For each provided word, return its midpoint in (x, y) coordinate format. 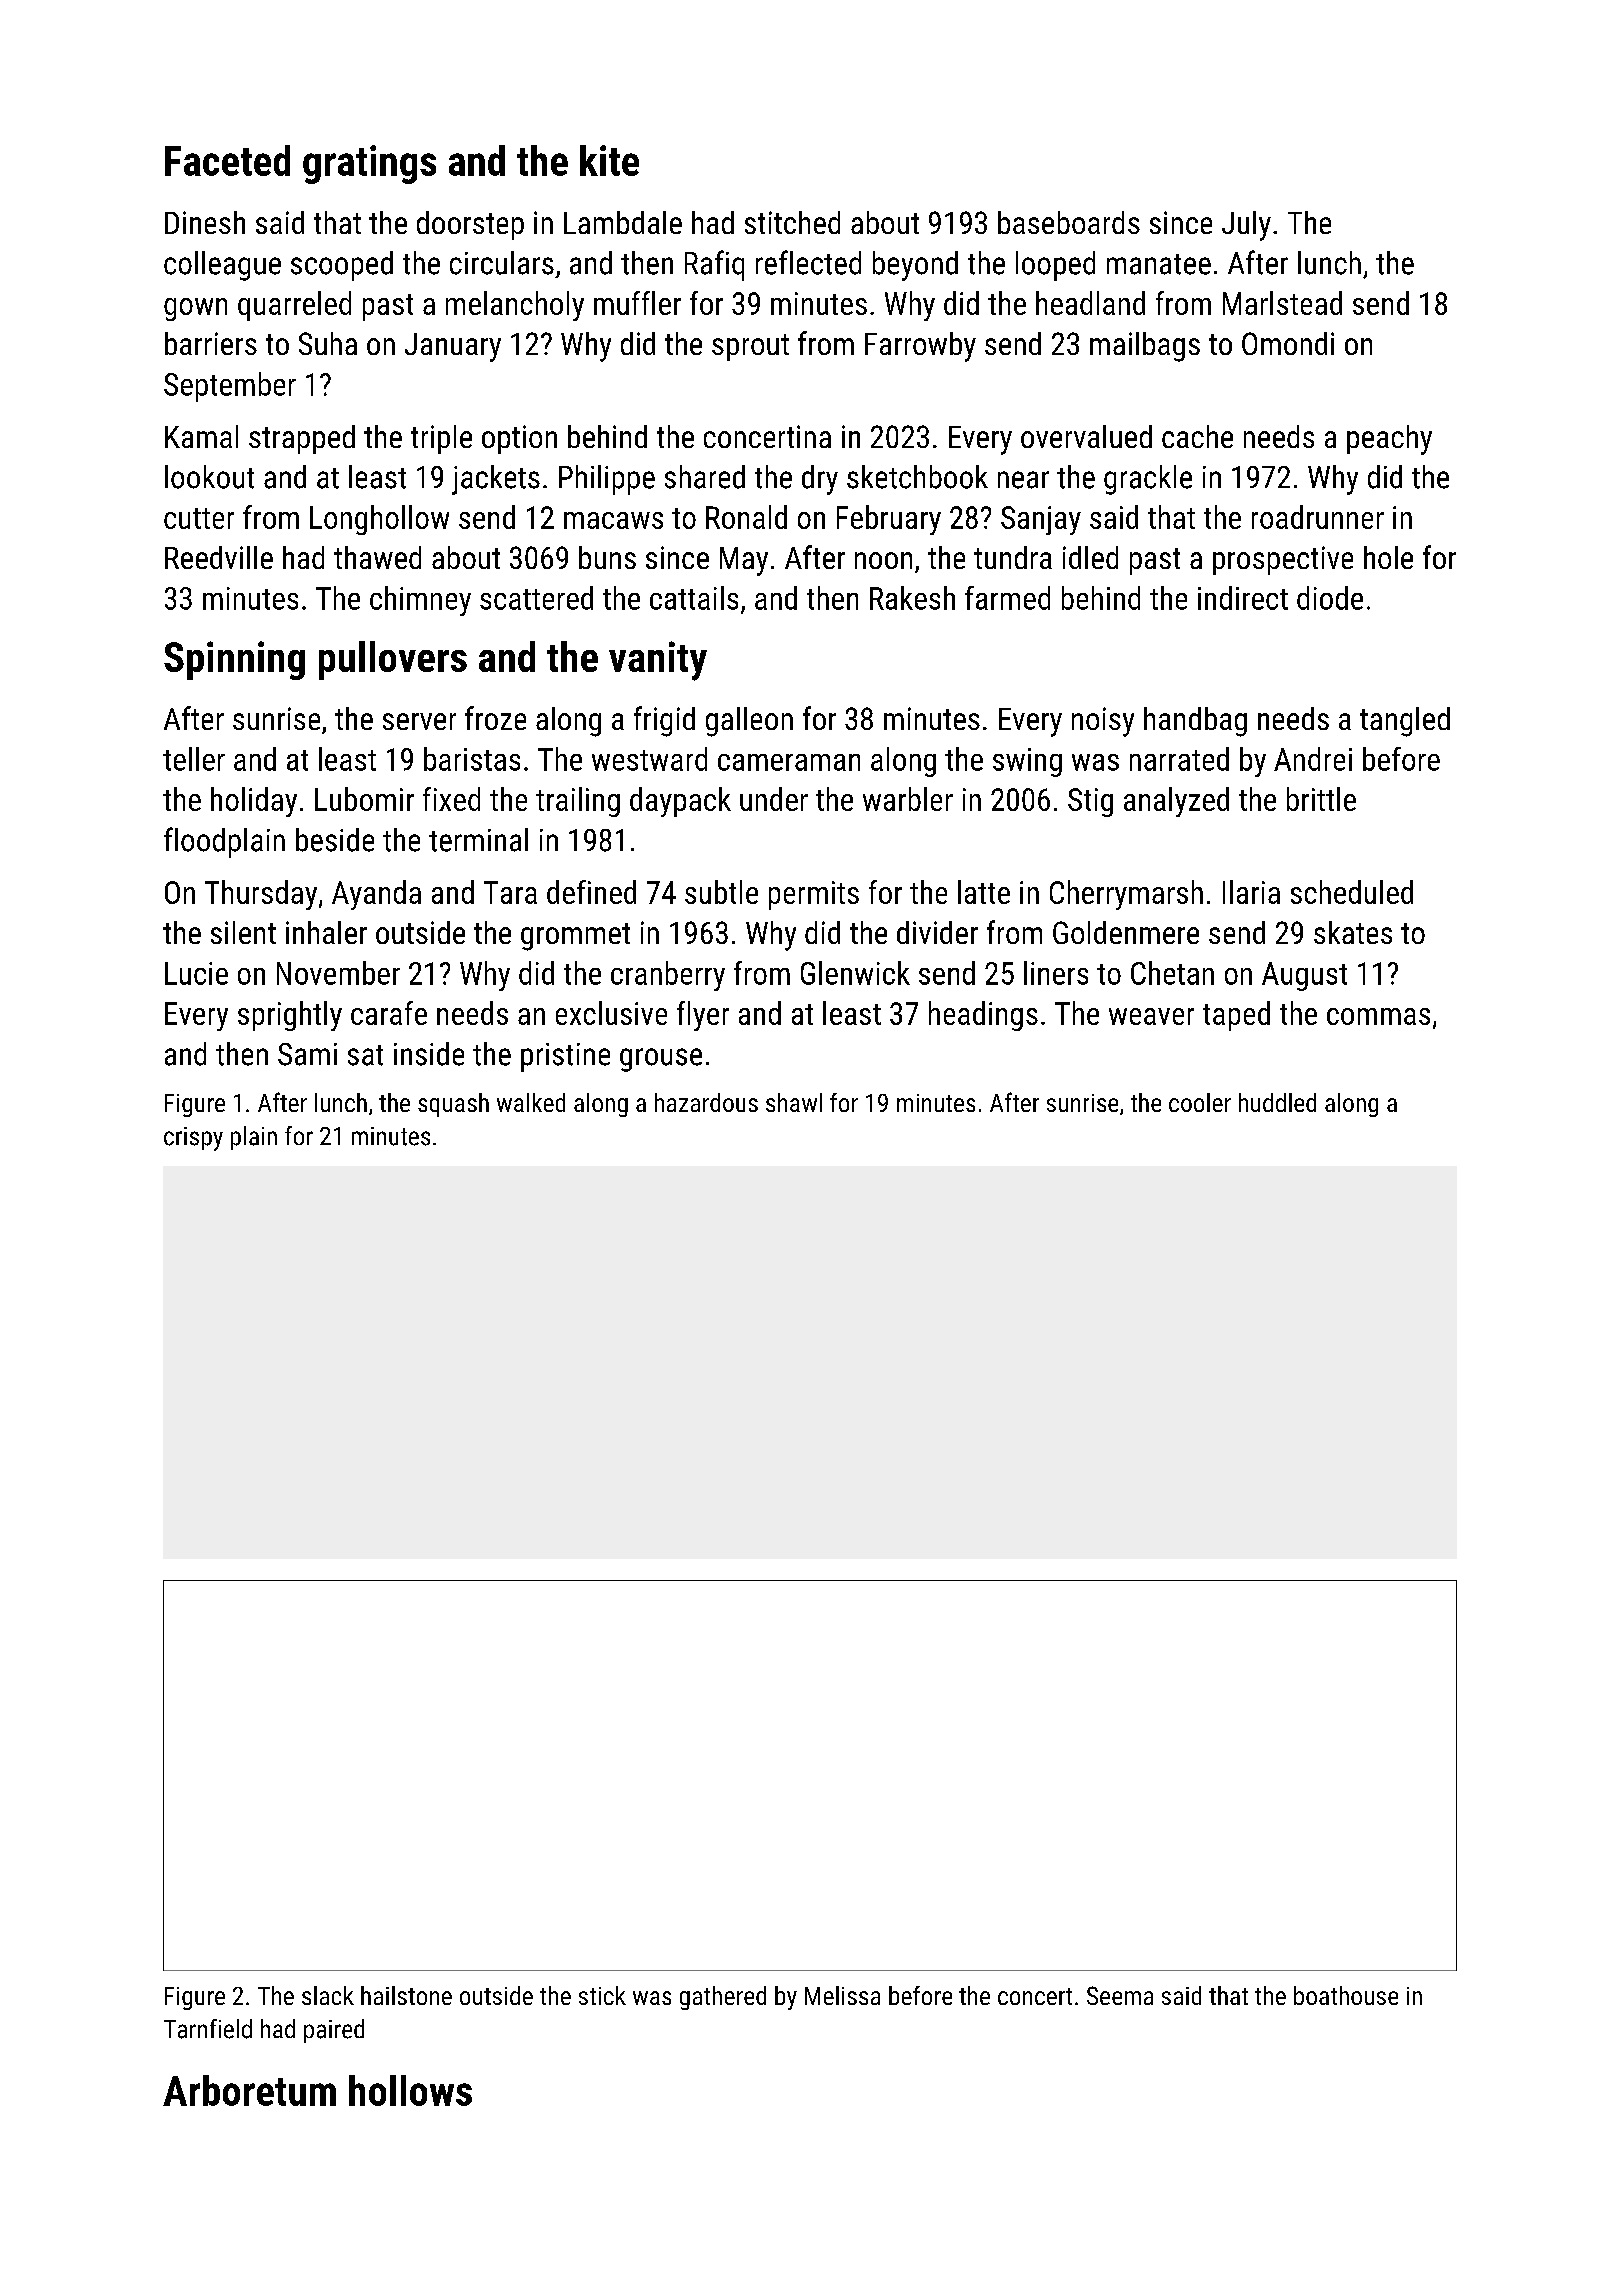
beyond (915, 266)
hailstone (406, 1995)
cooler (1200, 1102)
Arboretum (249, 2090)
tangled (1405, 722)
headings (983, 1016)
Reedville (219, 557)
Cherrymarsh (1126, 895)
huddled (1277, 1102)
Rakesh (912, 598)
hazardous (706, 1102)
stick (602, 1995)
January (453, 347)
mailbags (1145, 347)
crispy (193, 1139)
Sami (307, 1054)
